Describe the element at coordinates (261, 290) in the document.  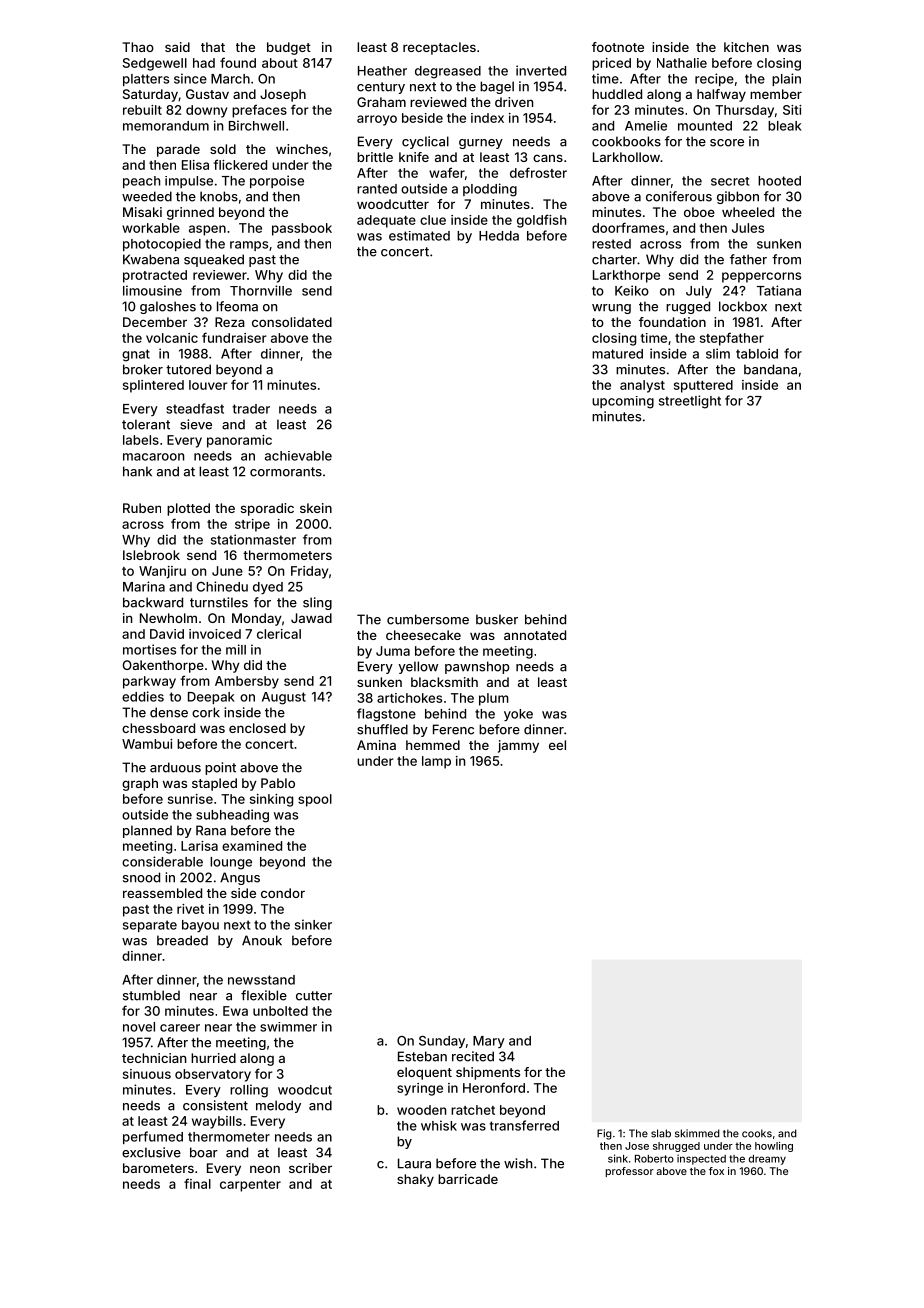
I see `Thornville` at that location.
